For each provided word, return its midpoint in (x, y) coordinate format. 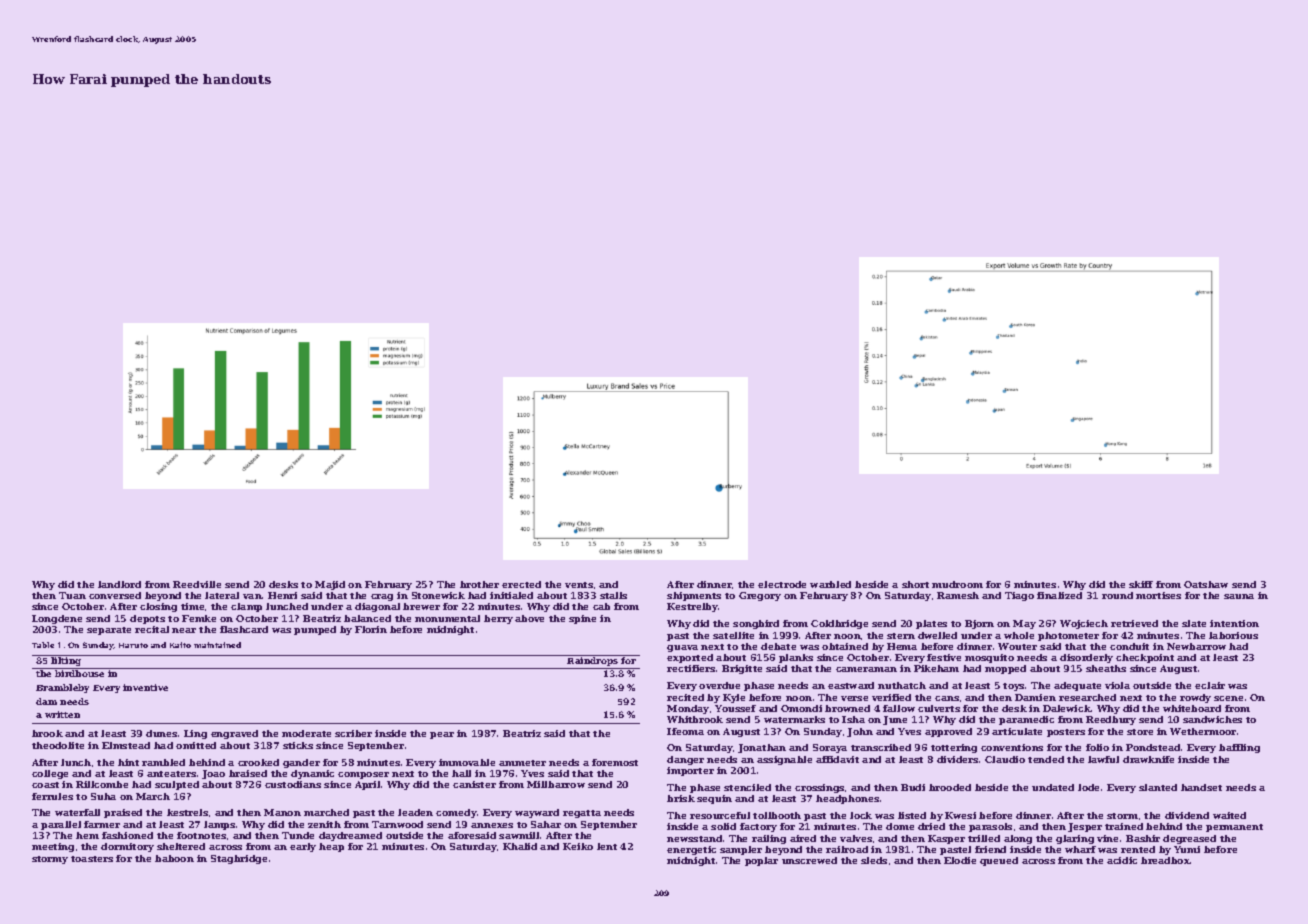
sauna (1239, 596)
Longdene (57, 619)
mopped (1005, 669)
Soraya (830, 748)
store (1140, 732)
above (529, 618)
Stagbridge (239, 859)
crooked (258, 762)
